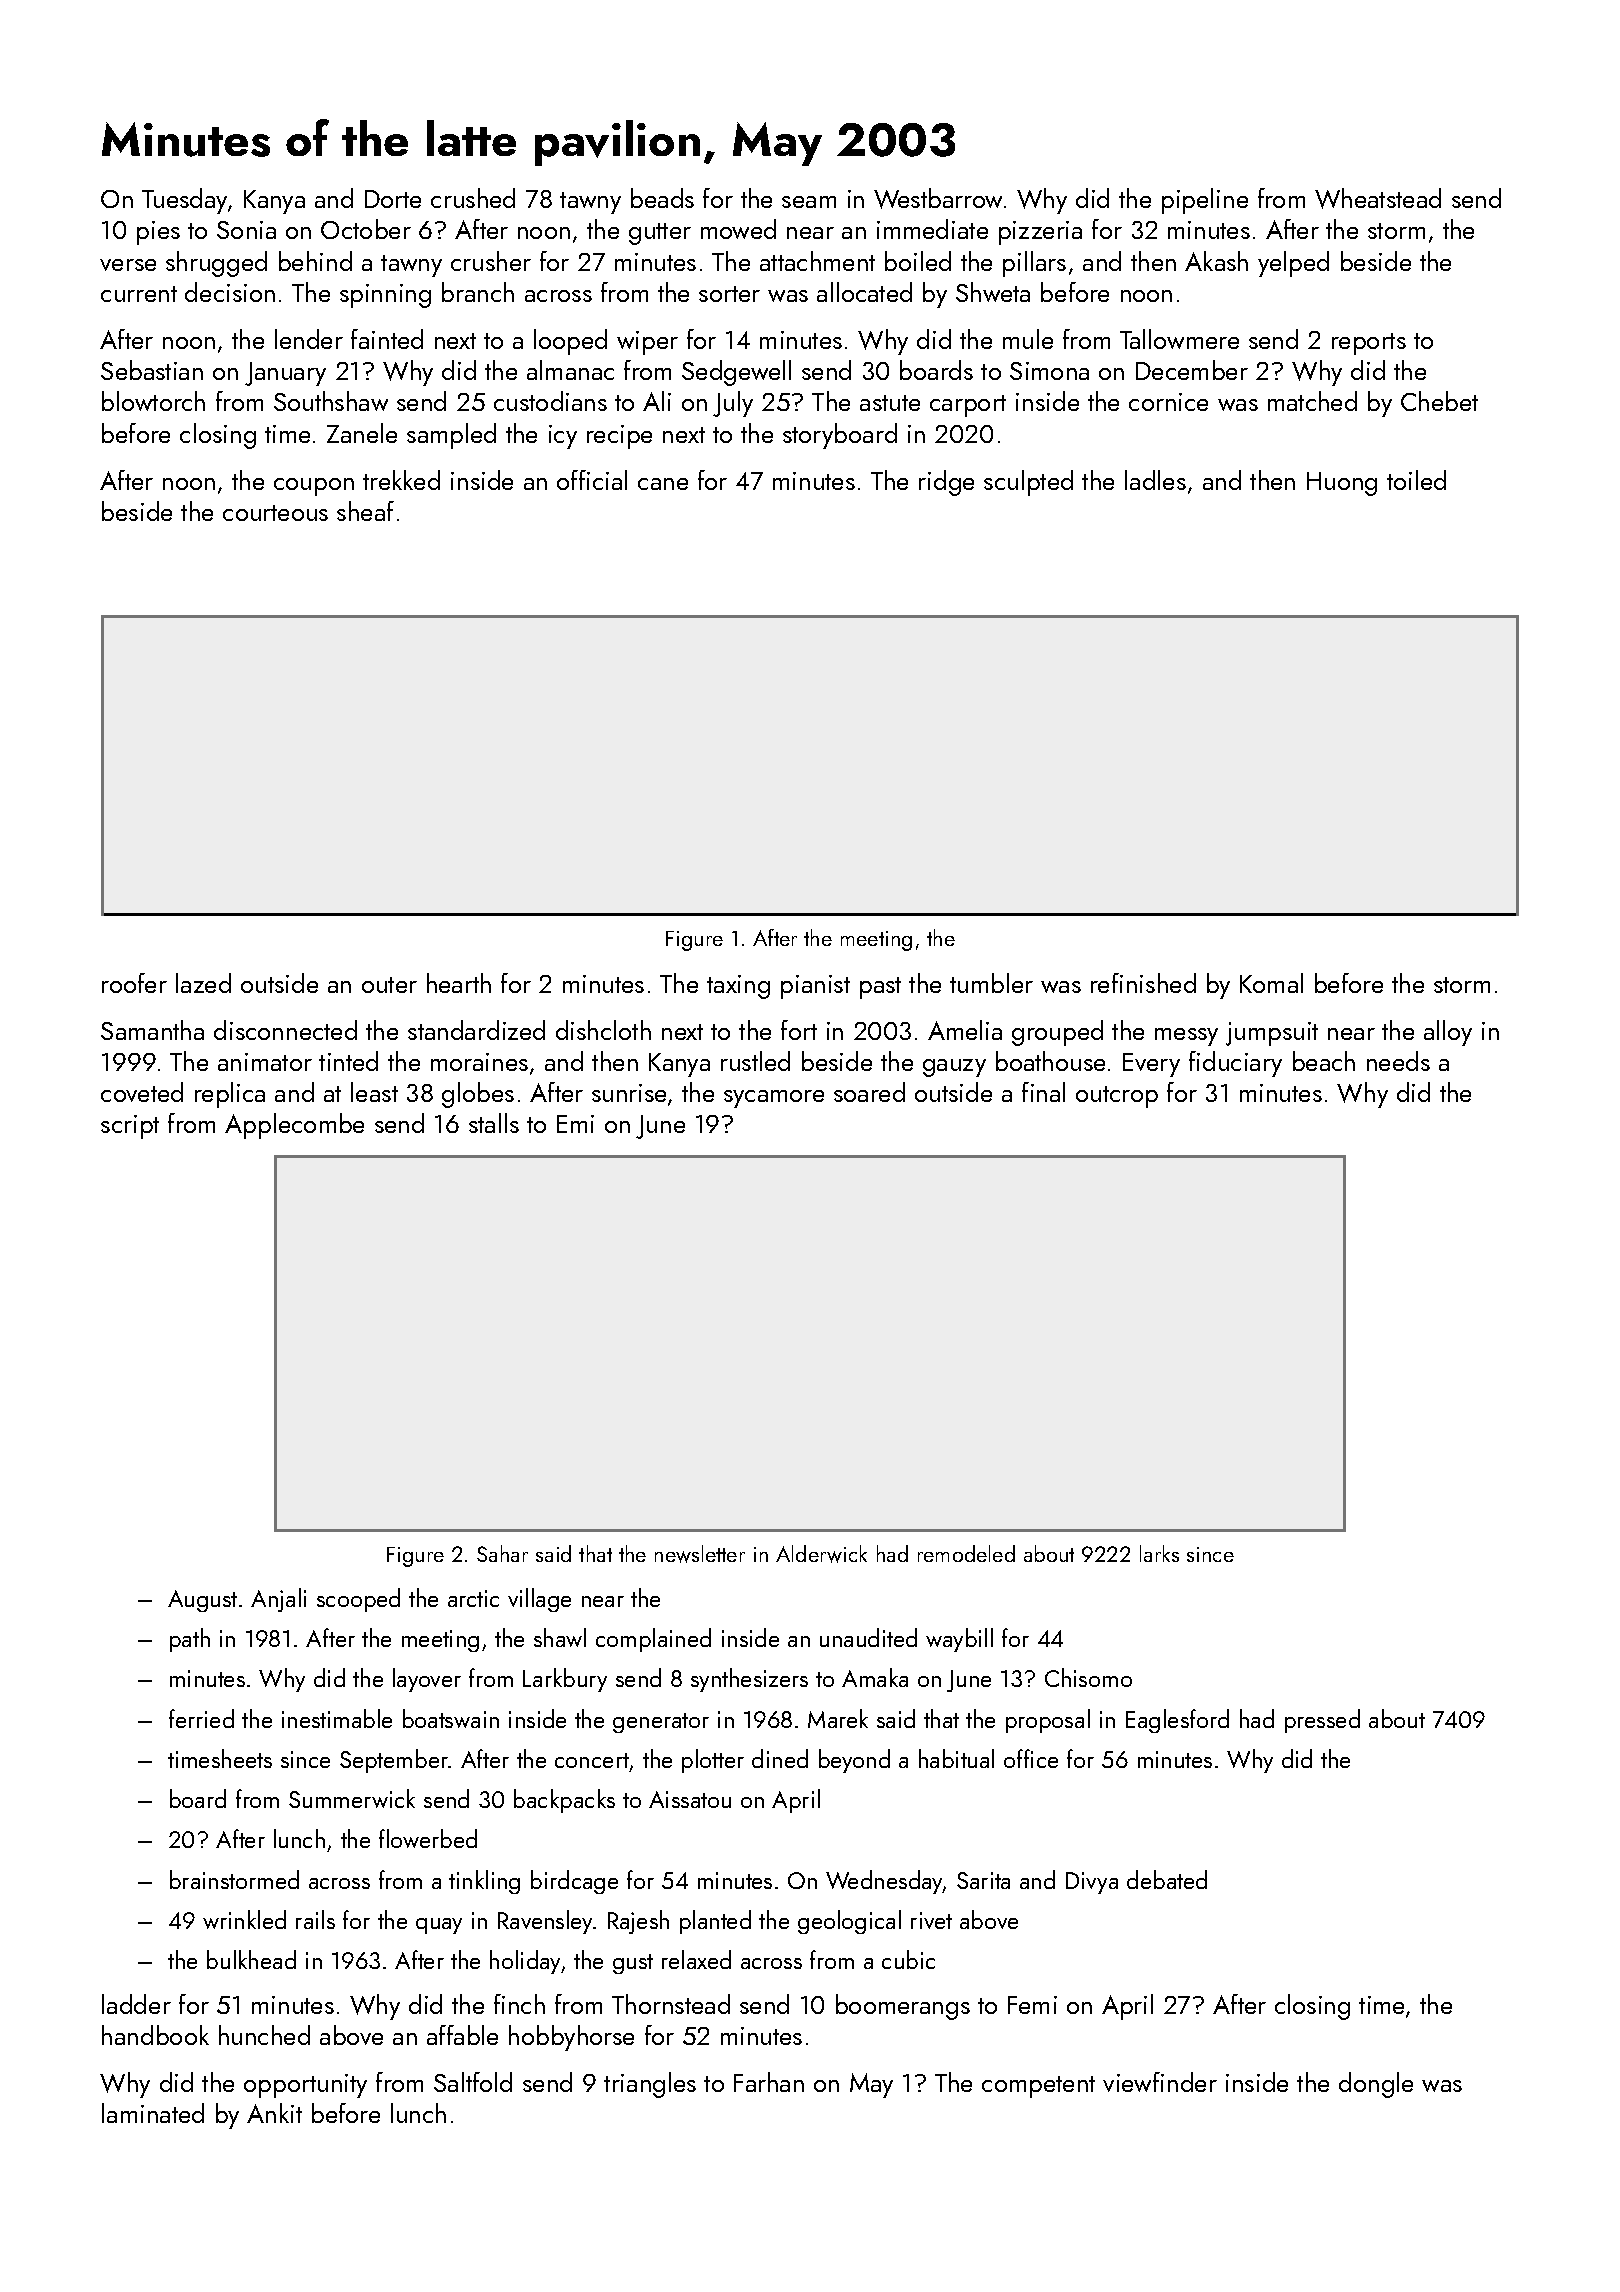 The image size is (1620, 2292). What do you see at coordinates (153, 2113) in the screenshot?
I see `laminated` at bounding box center [153, 2113].
